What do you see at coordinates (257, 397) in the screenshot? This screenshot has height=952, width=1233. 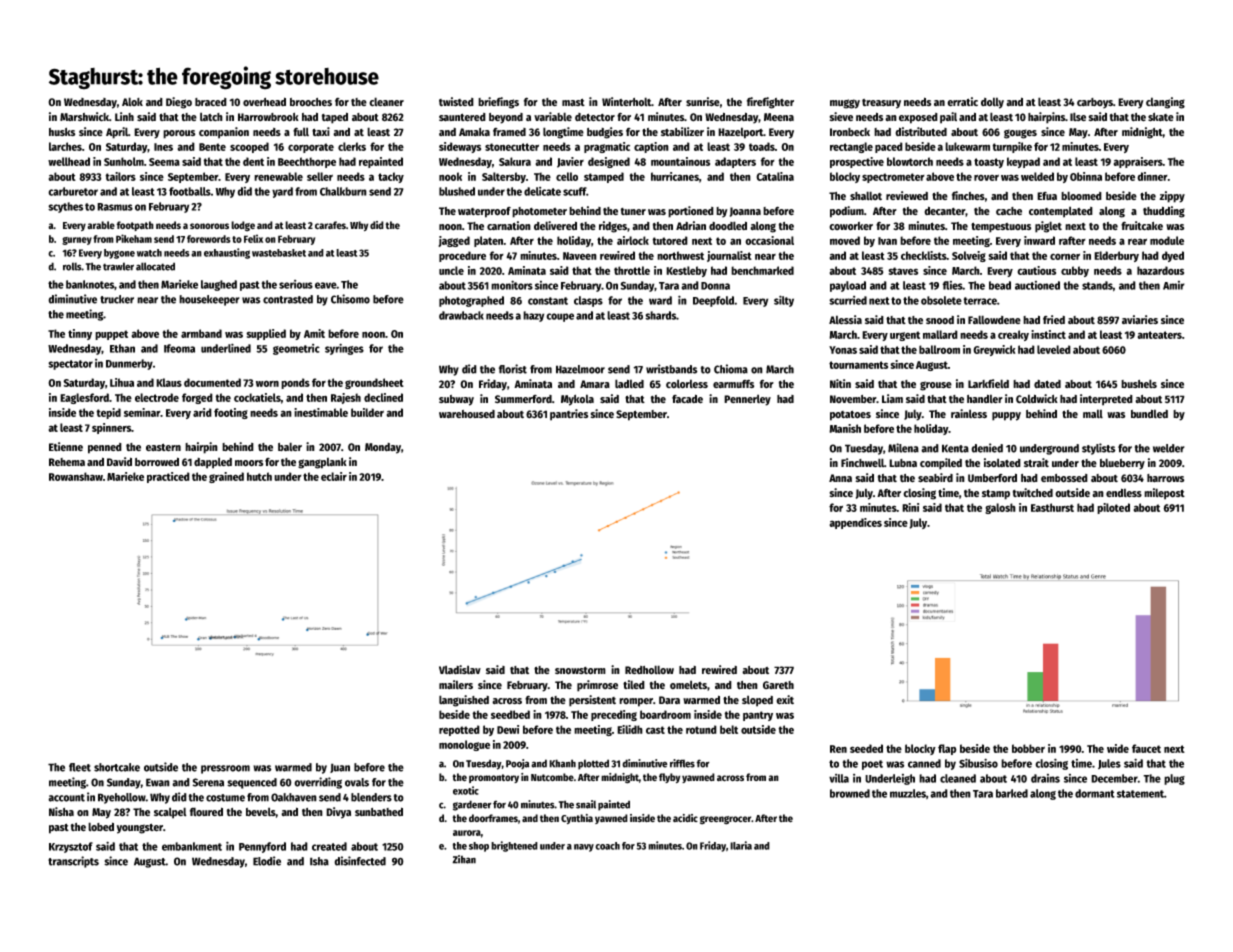 I see `cockatiels` at bounding box center [257, 397].
